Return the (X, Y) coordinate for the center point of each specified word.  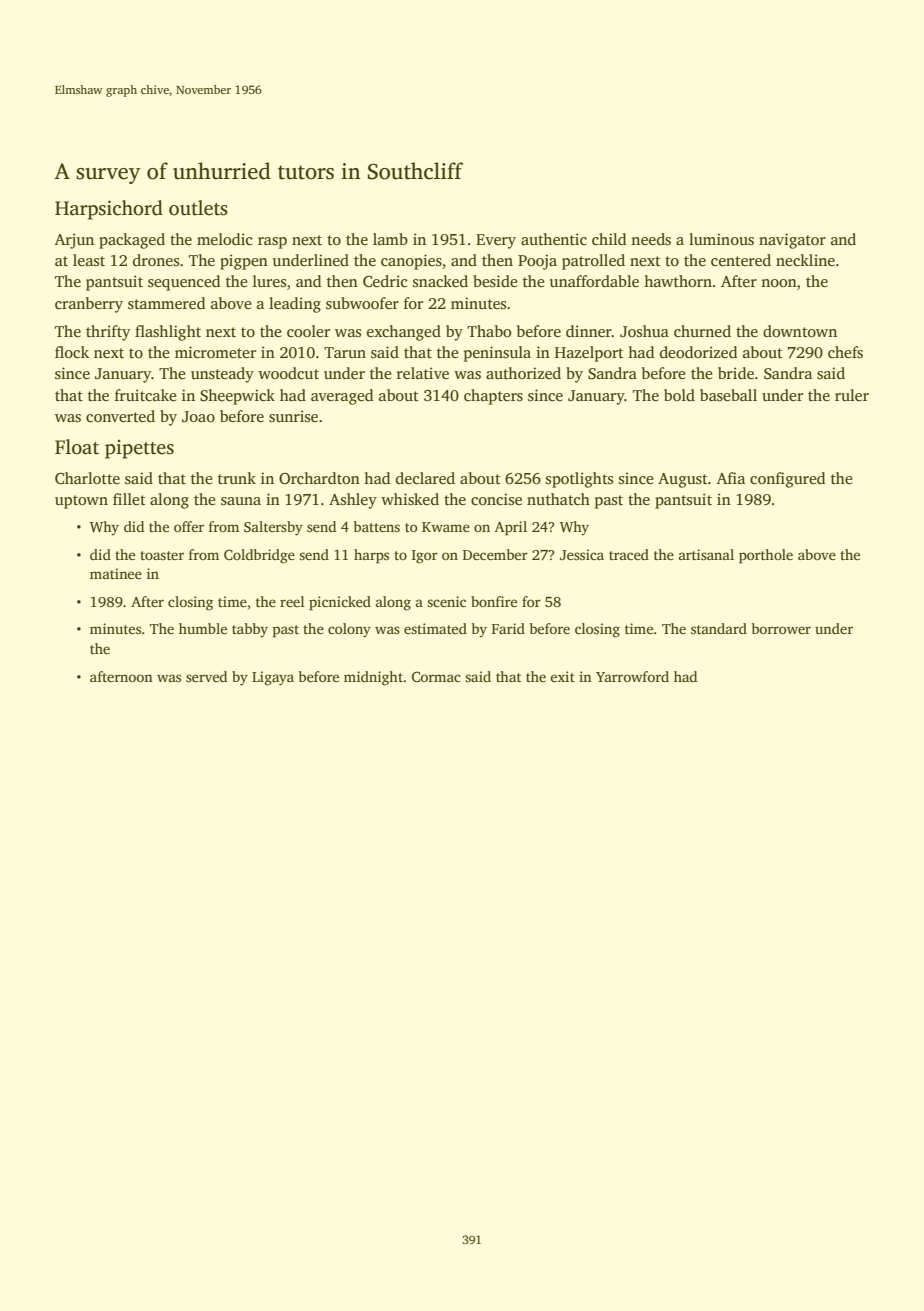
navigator (792, 241)
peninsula (497, 354)
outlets (198, 208)
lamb (390, 239)
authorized (523, 373)
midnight (373, 678)
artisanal (706, 554)
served (206, 676)
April (511, 528)
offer (189, 526)
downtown (800, 331)
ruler (852, 395)
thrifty (108, 333)
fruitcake (146, 395)
